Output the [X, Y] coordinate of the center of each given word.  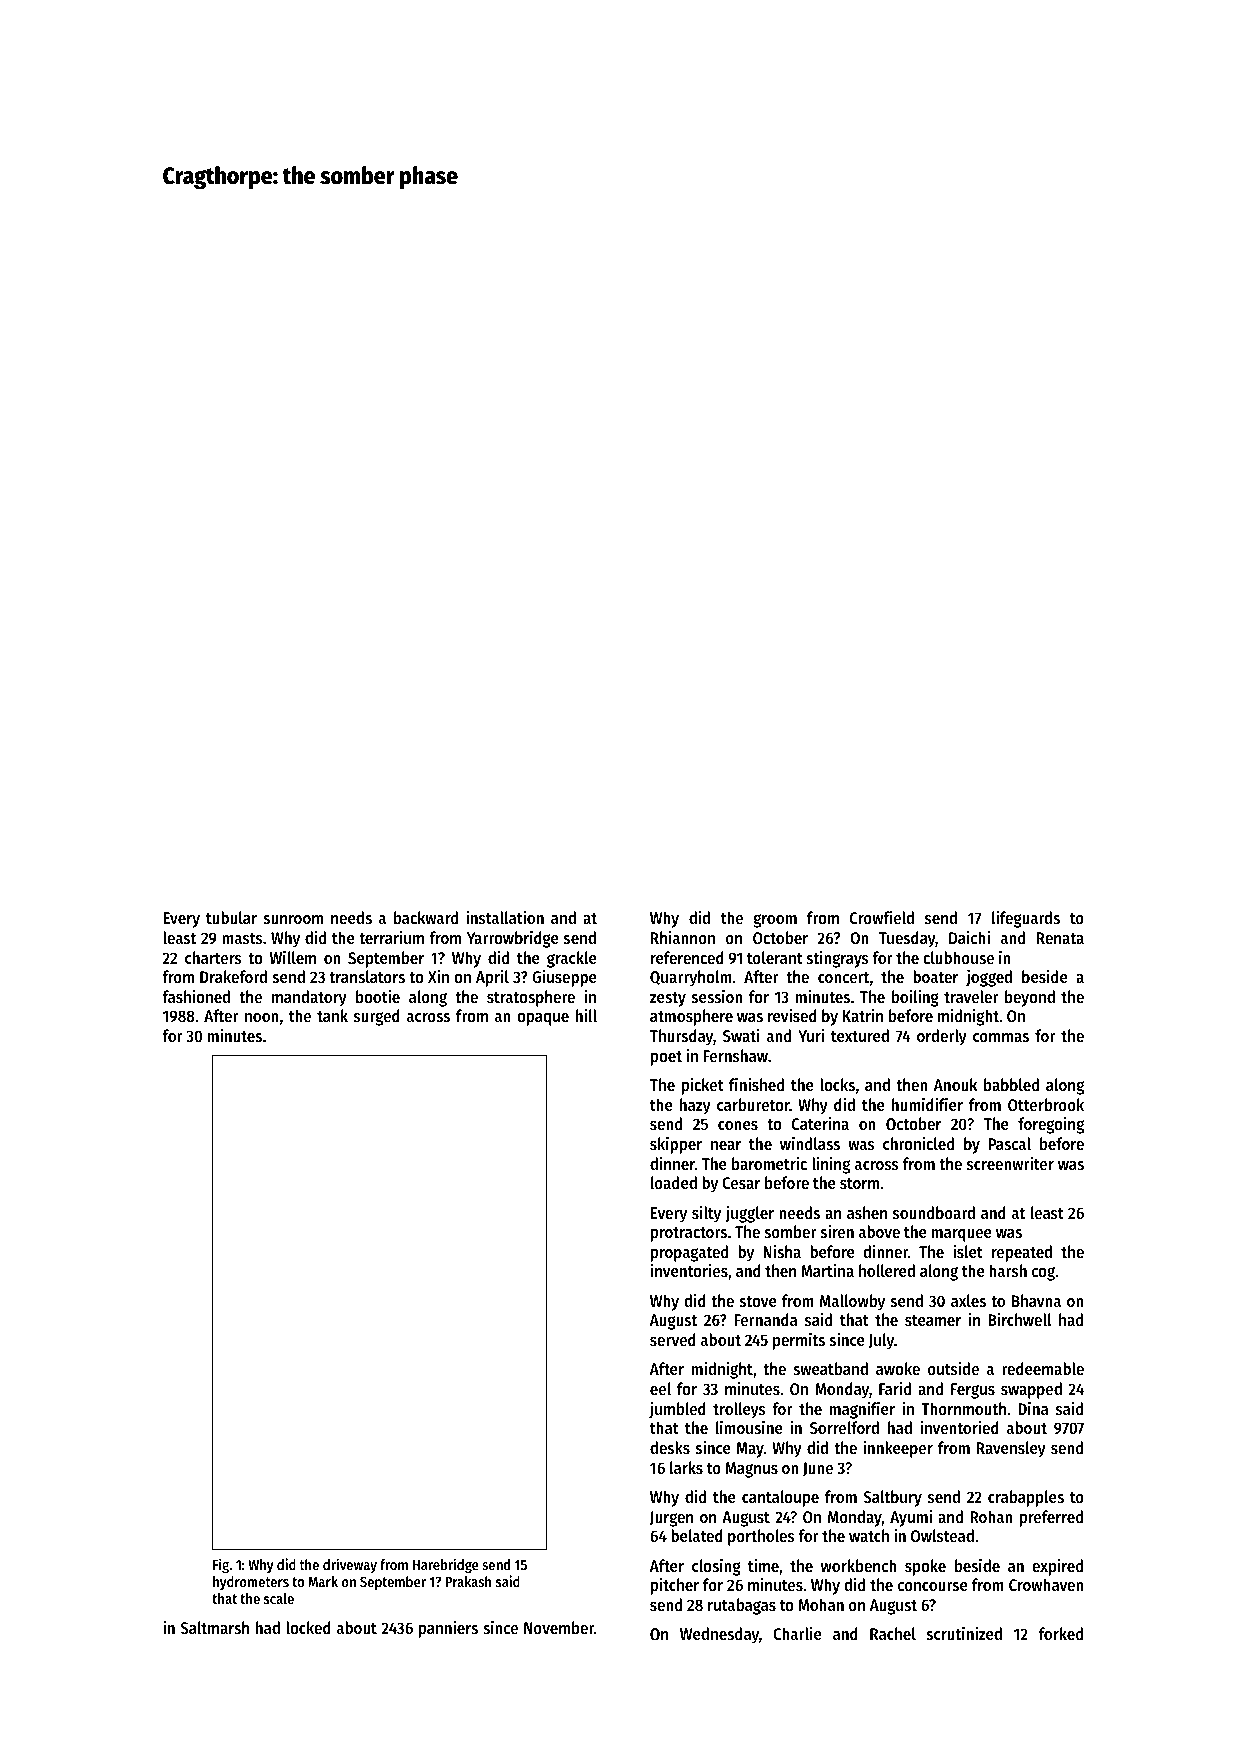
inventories [689, 1270]
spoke [925, 1567]
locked [308, 1627]
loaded [674, 1182]
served [673, 1339]
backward [426, 917]
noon [262, 1017]
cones [738, 1125]
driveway [350, 1565]
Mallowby [852, 1302]
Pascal [1010, 1143]
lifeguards [1026, 919]
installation [505, 917]
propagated [689, 1253]
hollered [887, 1270]
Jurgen [671, 1519]
